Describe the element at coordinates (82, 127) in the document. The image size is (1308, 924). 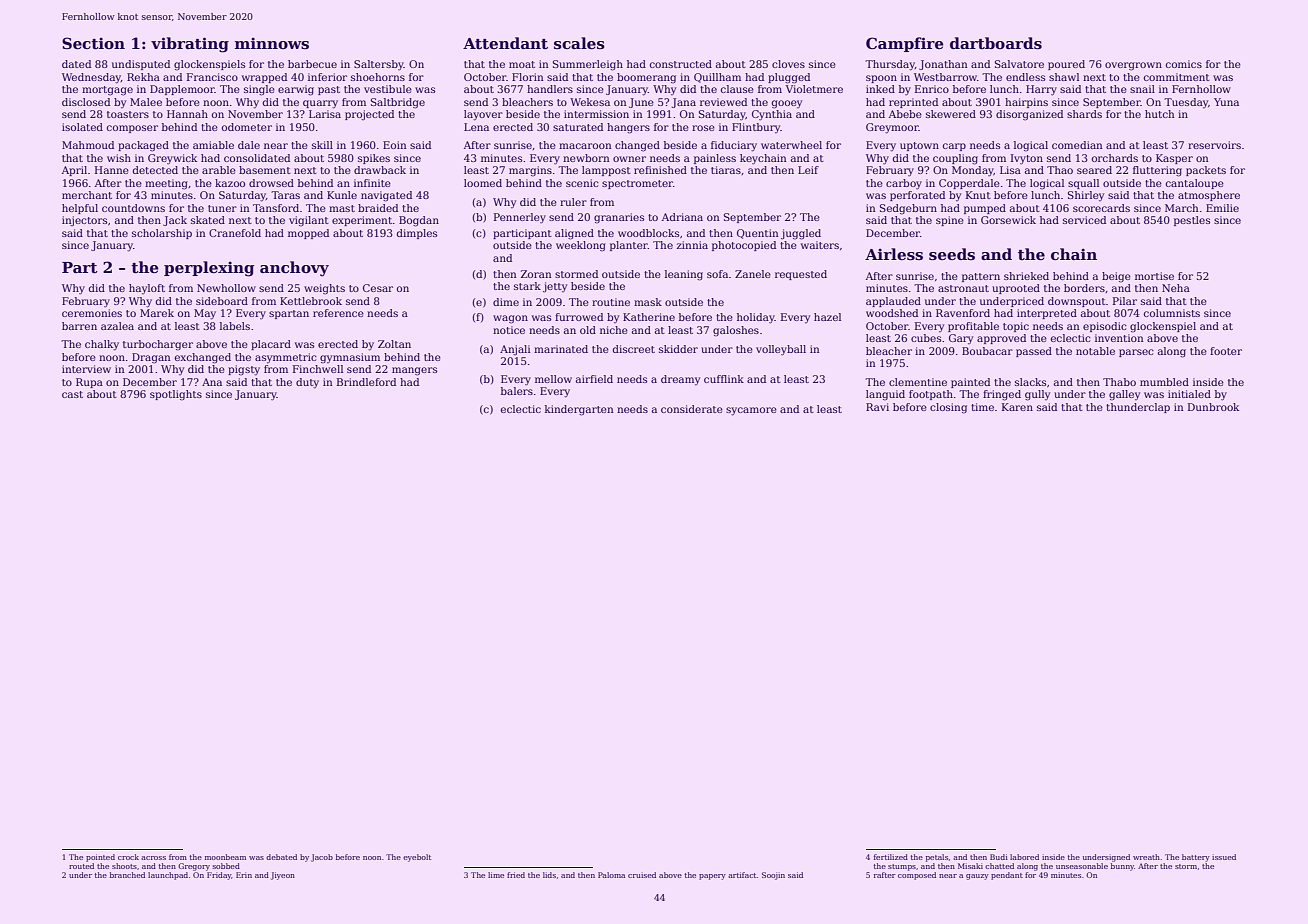
I see `isolated` at that location.
